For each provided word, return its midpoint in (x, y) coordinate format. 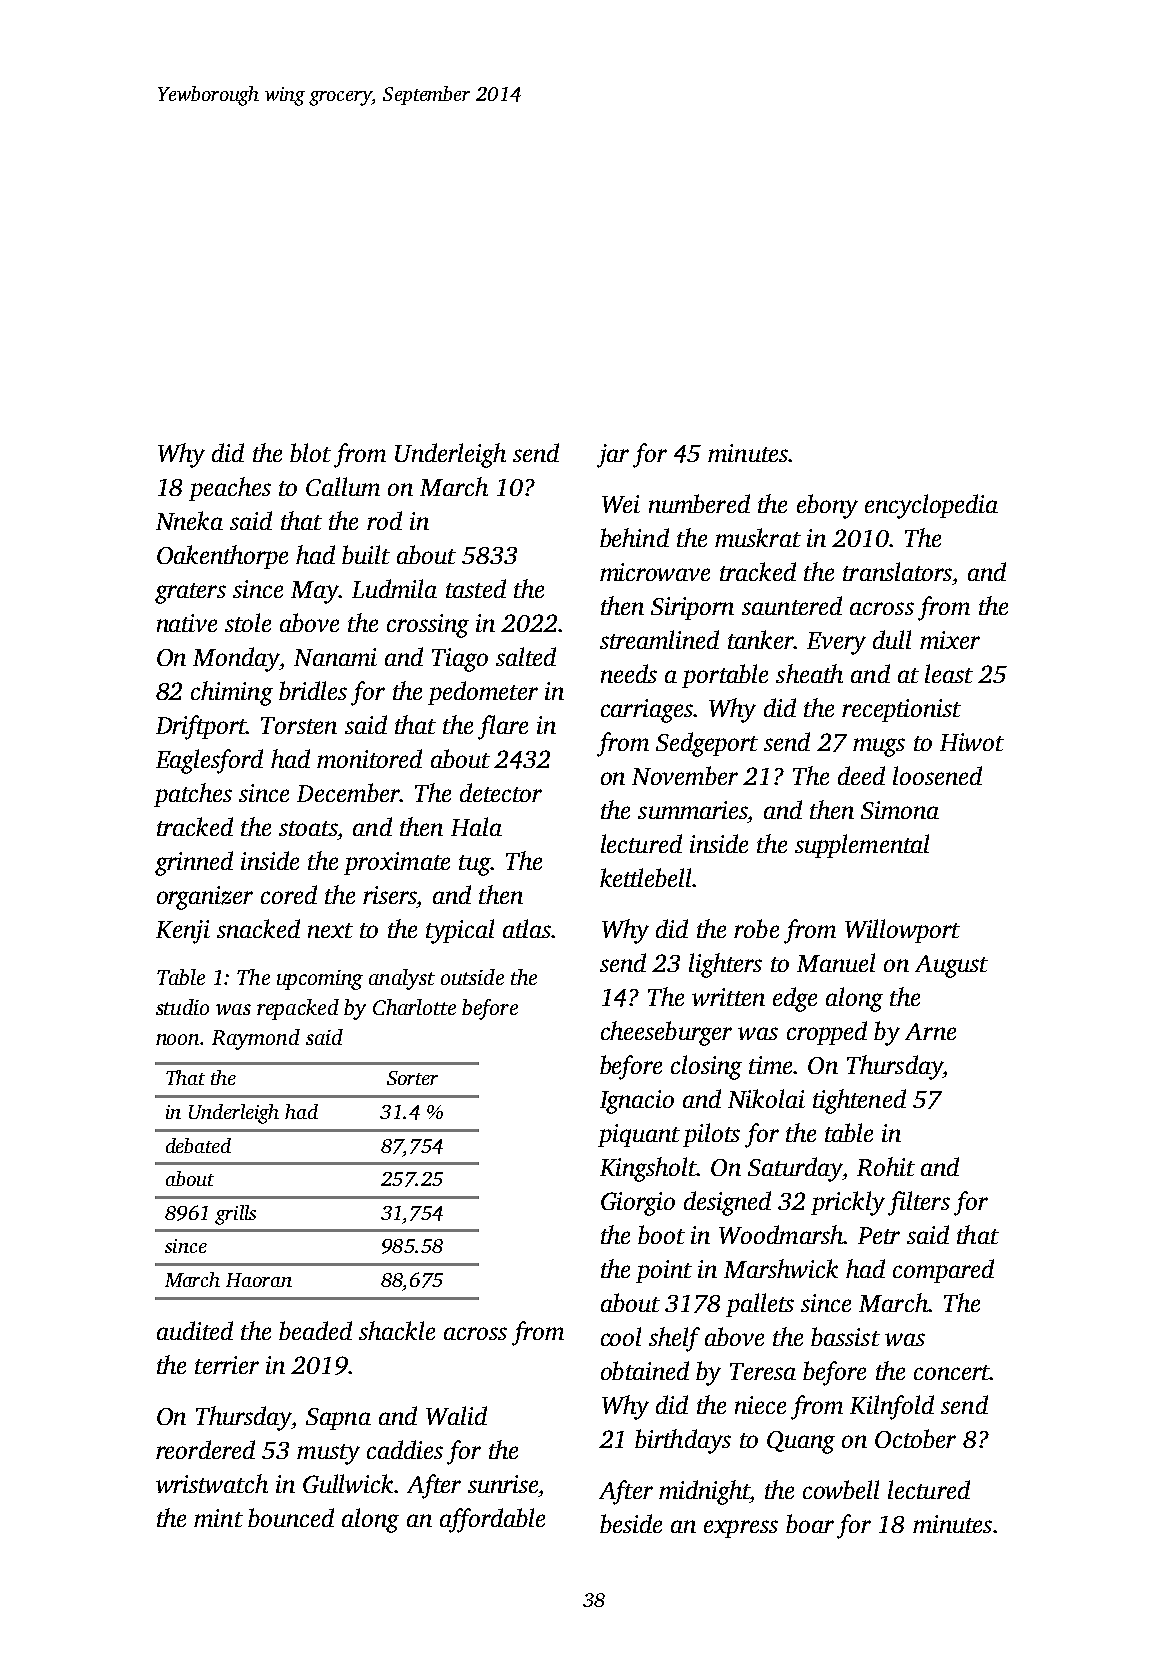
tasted (476, 588)
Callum (343, 486)
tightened (859, 1101)
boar (810, 1523)
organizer (205, 898)
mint (218, 1518)
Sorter (412, 1078)
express (741, 1529)
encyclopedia (931, 506)
